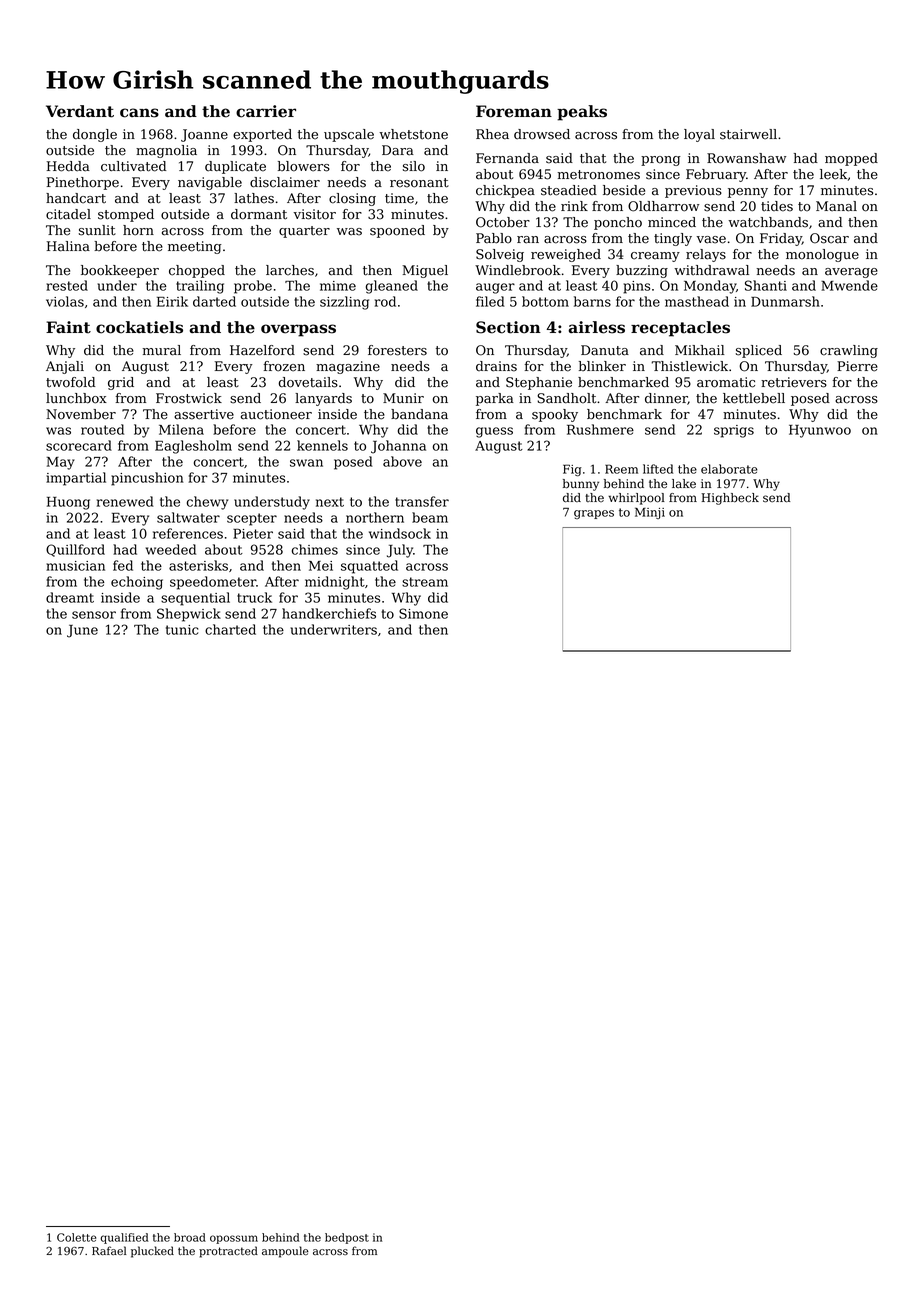 Image resolution: width=924 pixels, height=1308 pixels. What do you see at coordinates (67, 285) in the screenshot?
I see `rested` at bounding box center [67, 285].
